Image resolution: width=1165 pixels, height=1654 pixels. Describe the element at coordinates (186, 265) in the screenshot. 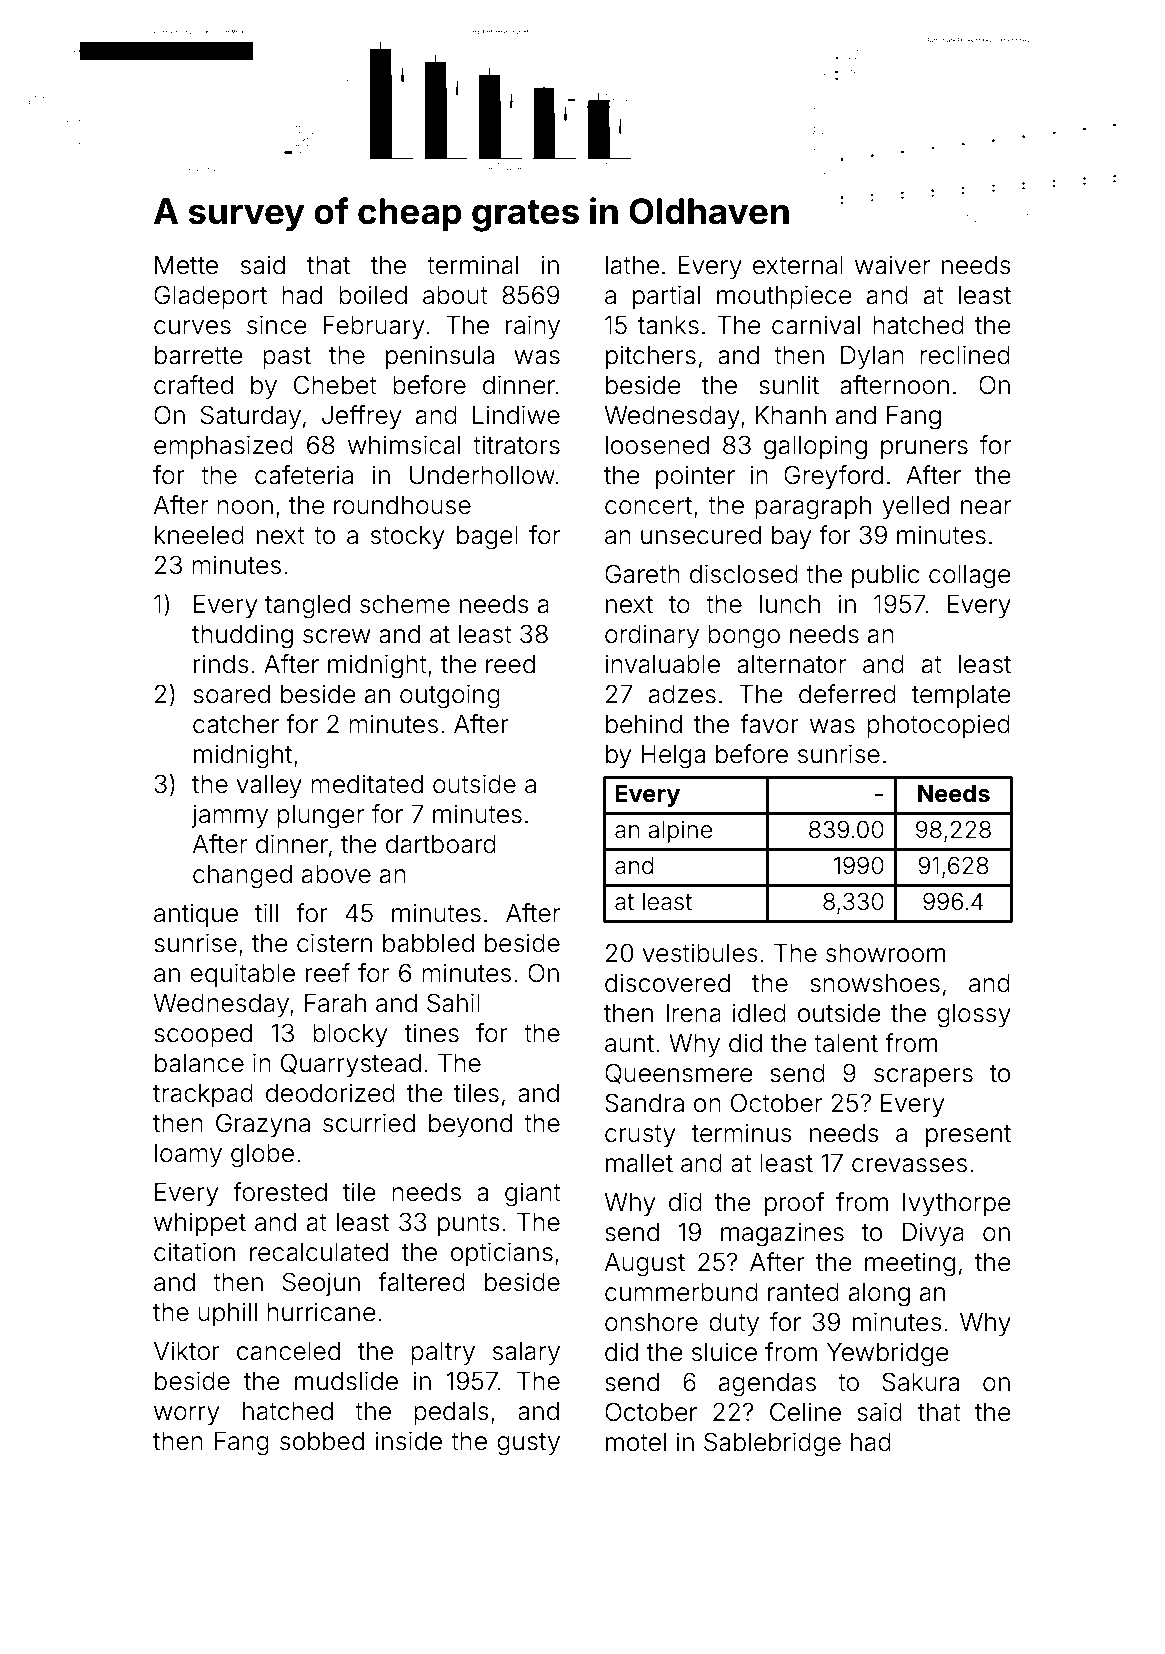

I see `Mette` at that location.
